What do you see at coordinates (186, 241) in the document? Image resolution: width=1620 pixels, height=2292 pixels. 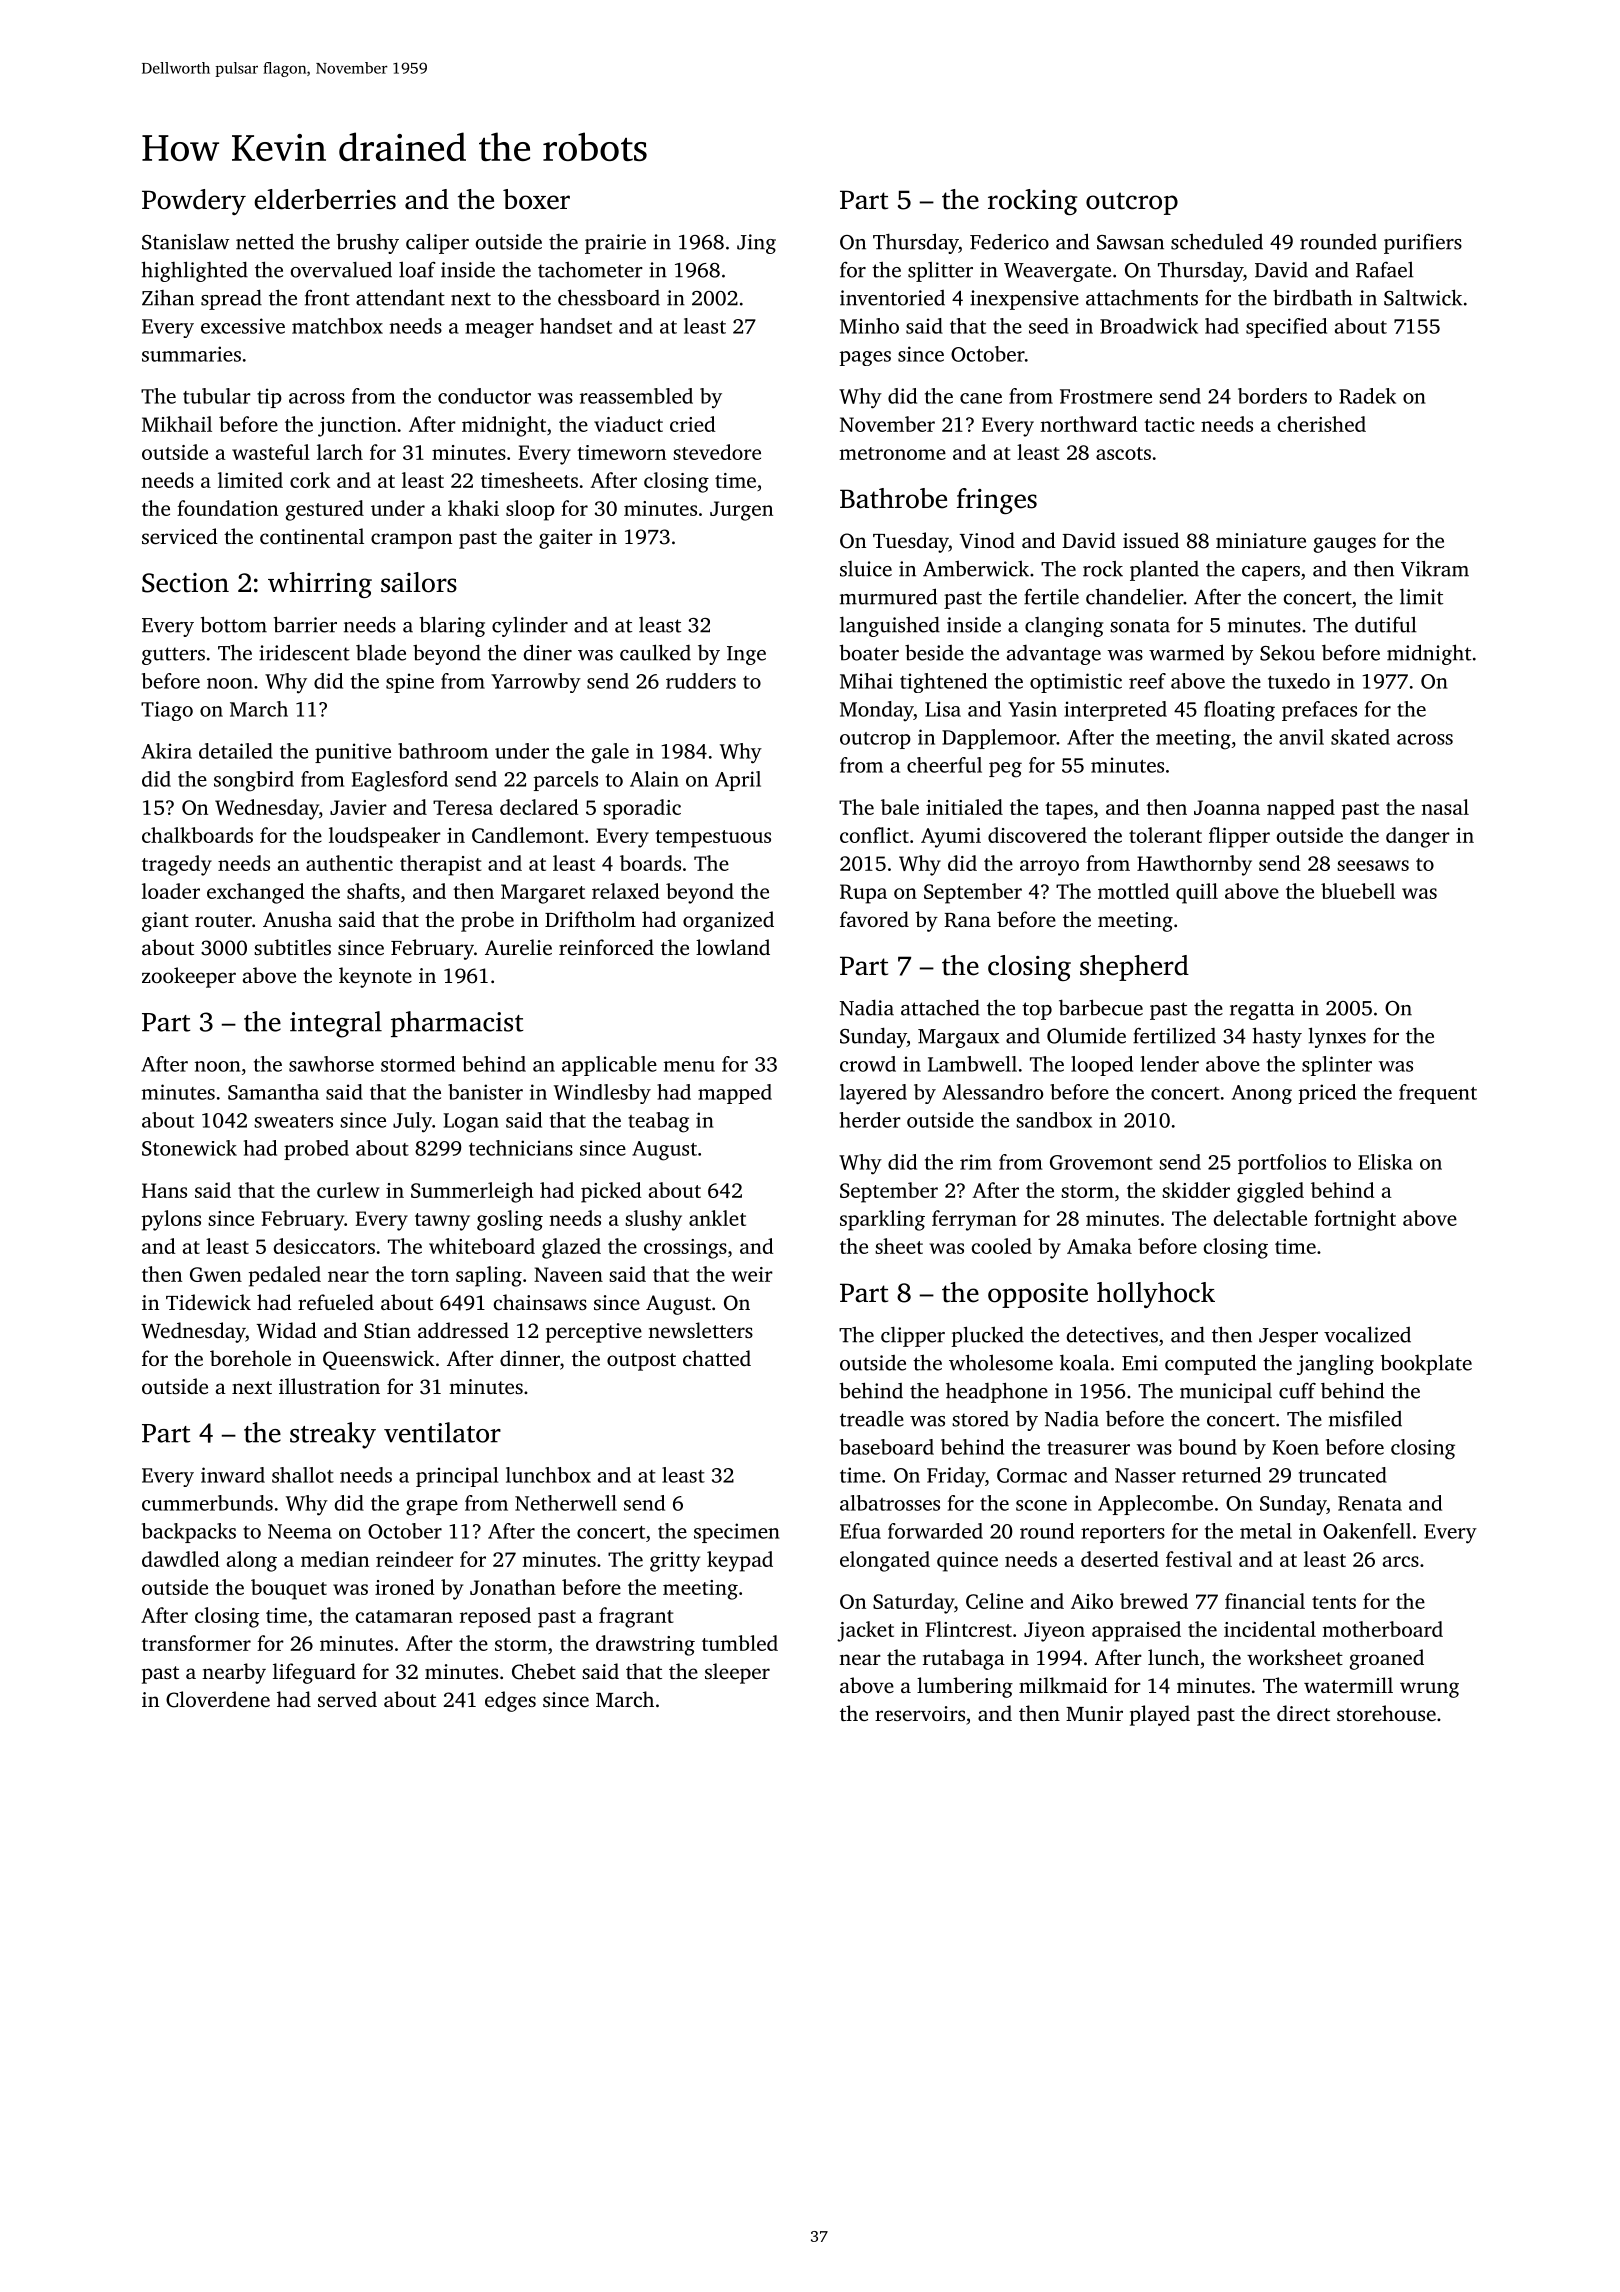 I see `Stanislaw` at bounding box center [186, 241].
